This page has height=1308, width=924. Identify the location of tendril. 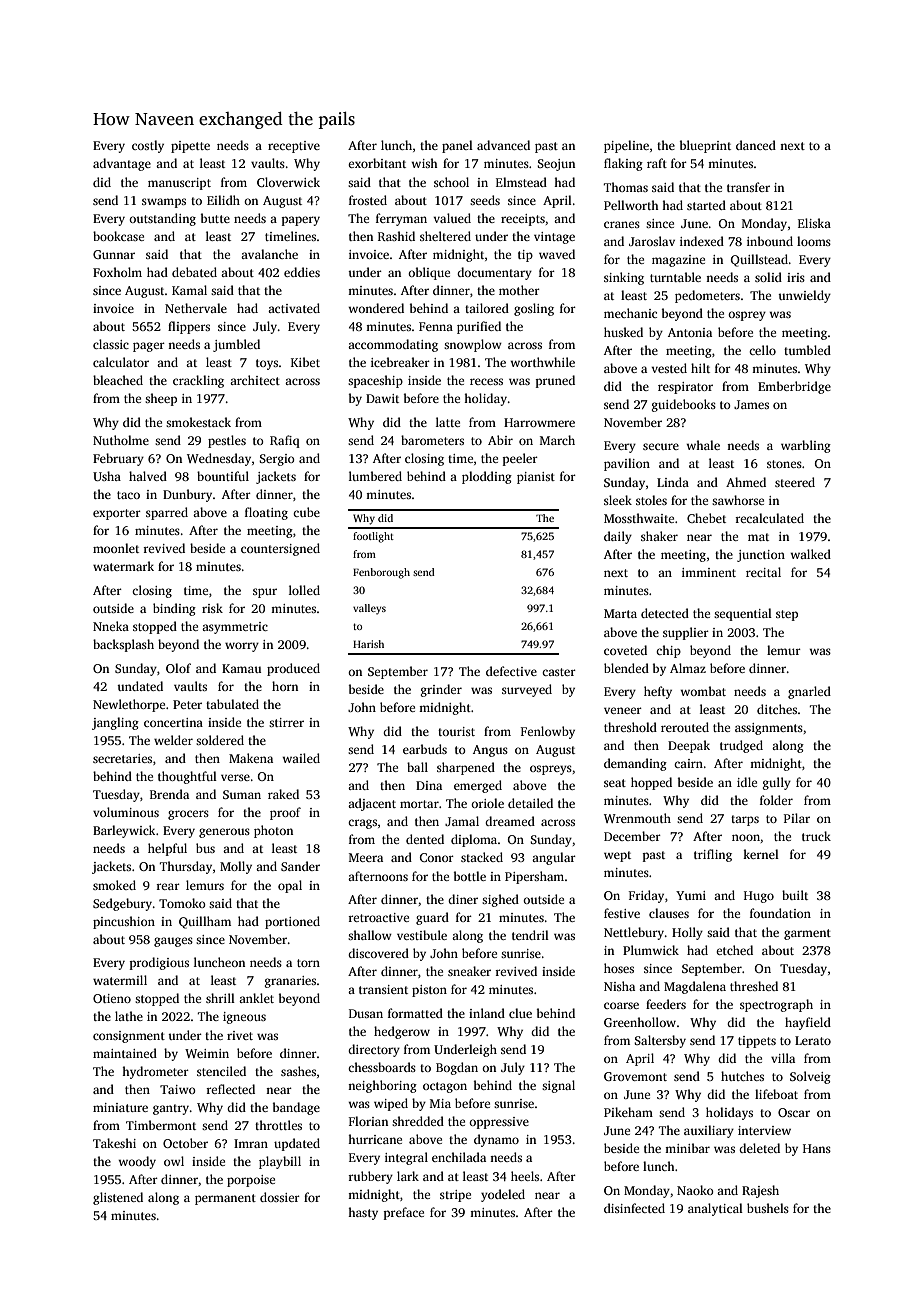
(530, 935).
